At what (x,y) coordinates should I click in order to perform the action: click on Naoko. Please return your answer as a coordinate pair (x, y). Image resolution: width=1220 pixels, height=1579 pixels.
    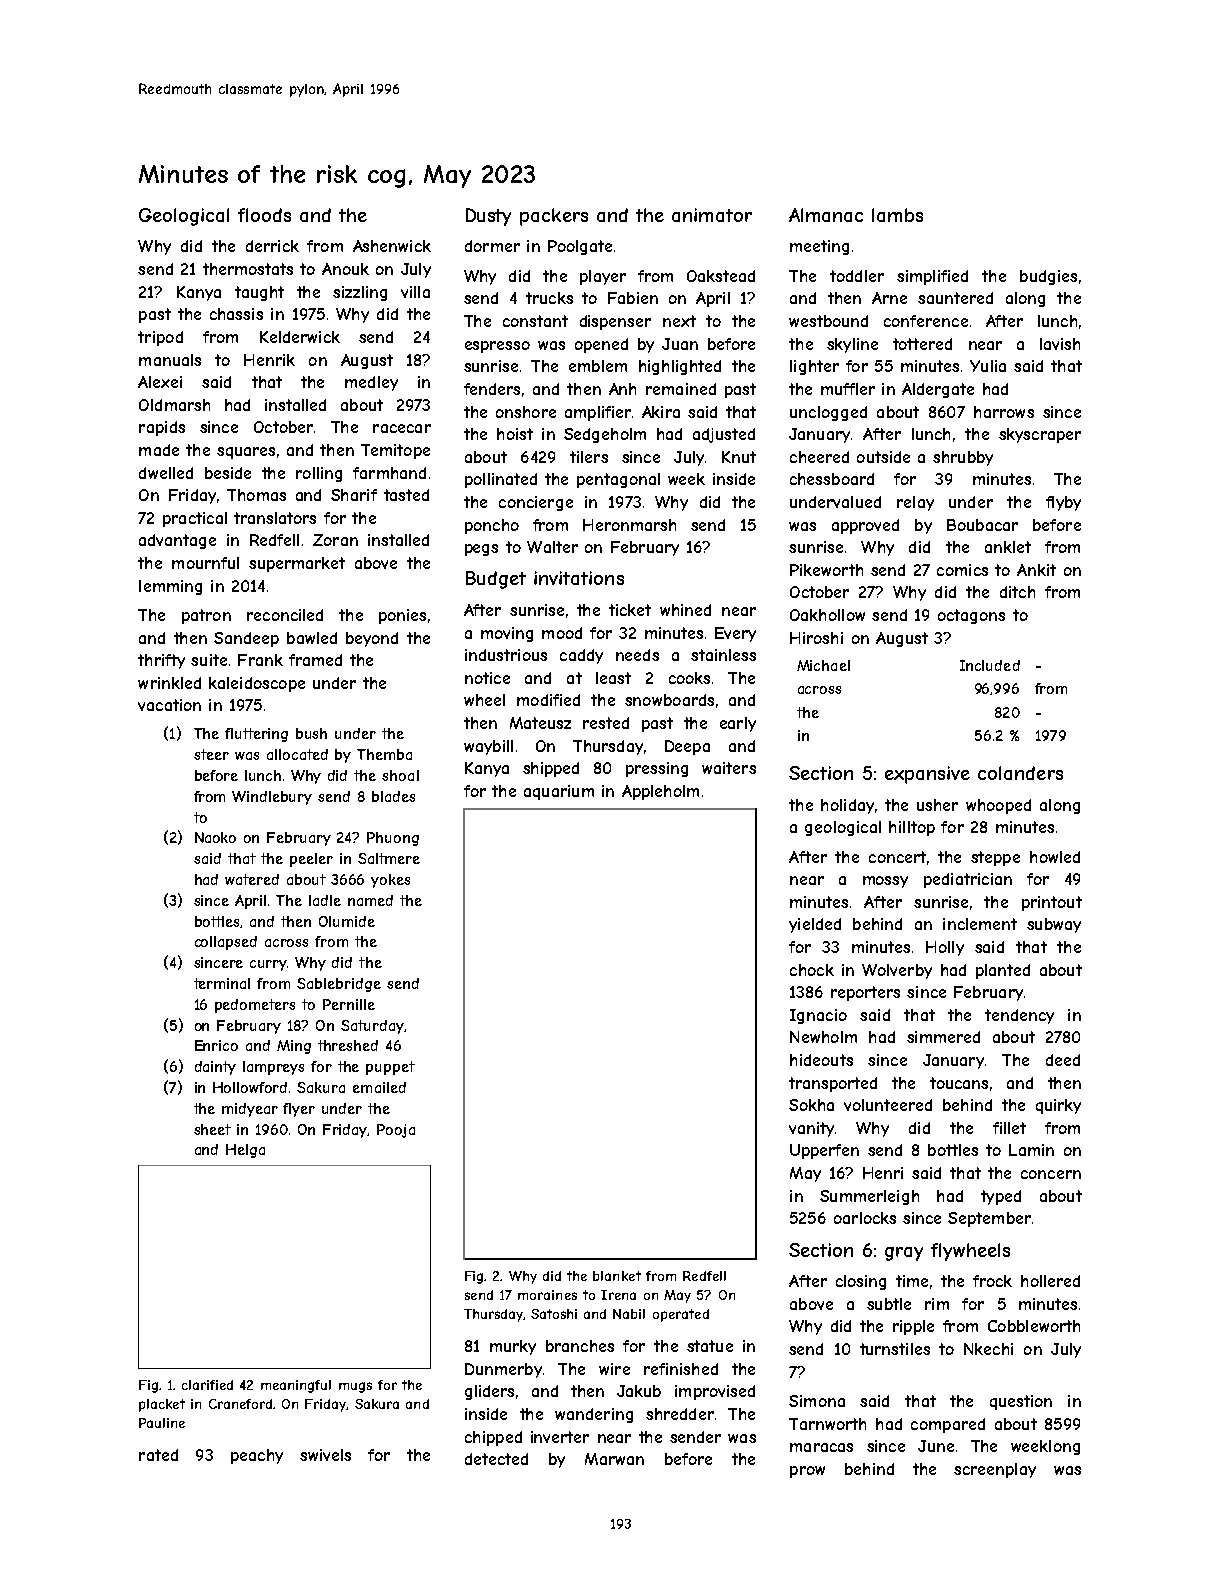
    Looking at the image, I should click on (215, 837).
